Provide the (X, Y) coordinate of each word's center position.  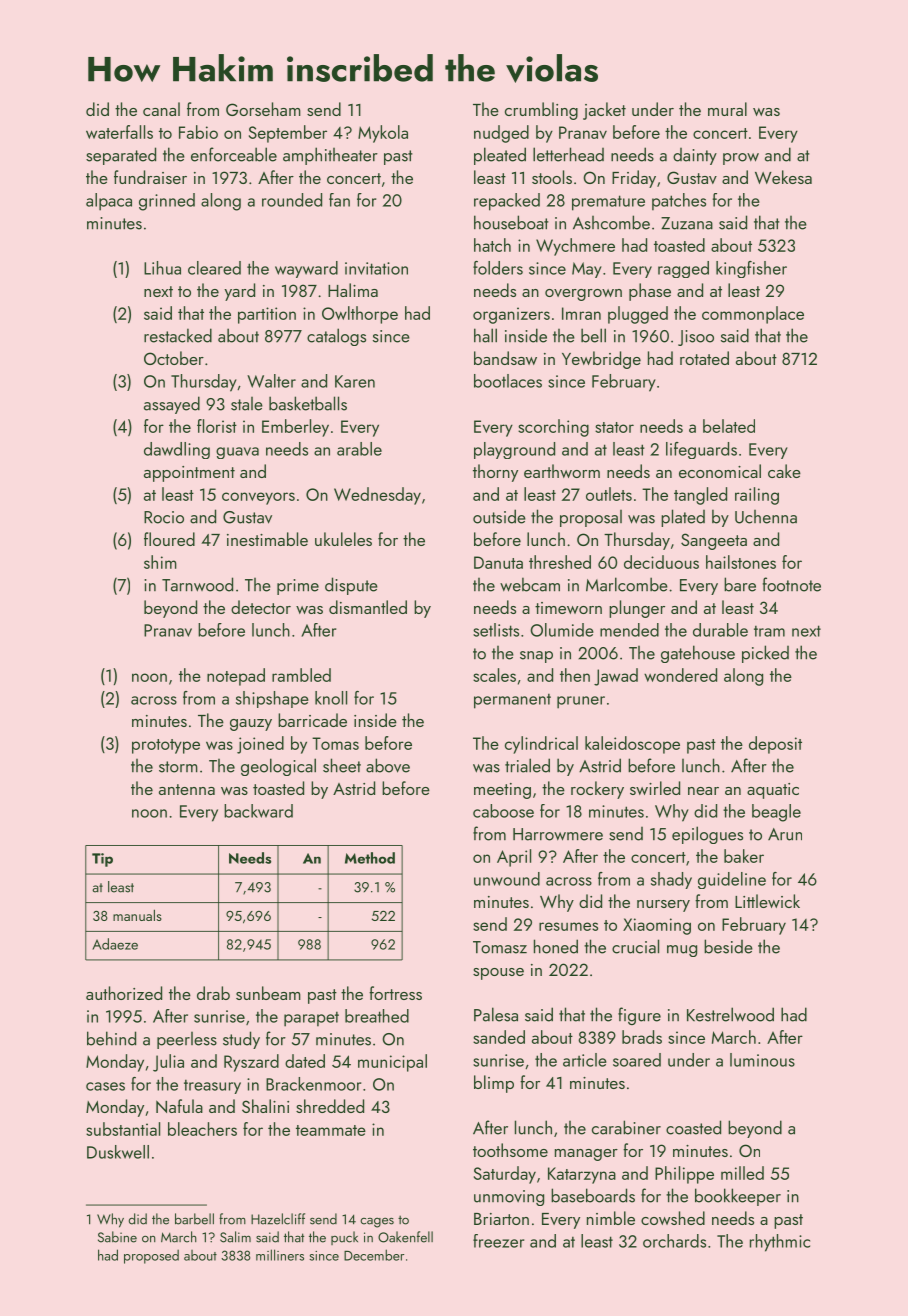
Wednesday (377, 496)
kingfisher (751, 269)
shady (671, 880)
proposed (151, 1256)
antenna (187, 789)
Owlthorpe (360, 315)
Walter (271, 381)
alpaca (109, 202)
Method (370, 858)
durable (720, 630)
